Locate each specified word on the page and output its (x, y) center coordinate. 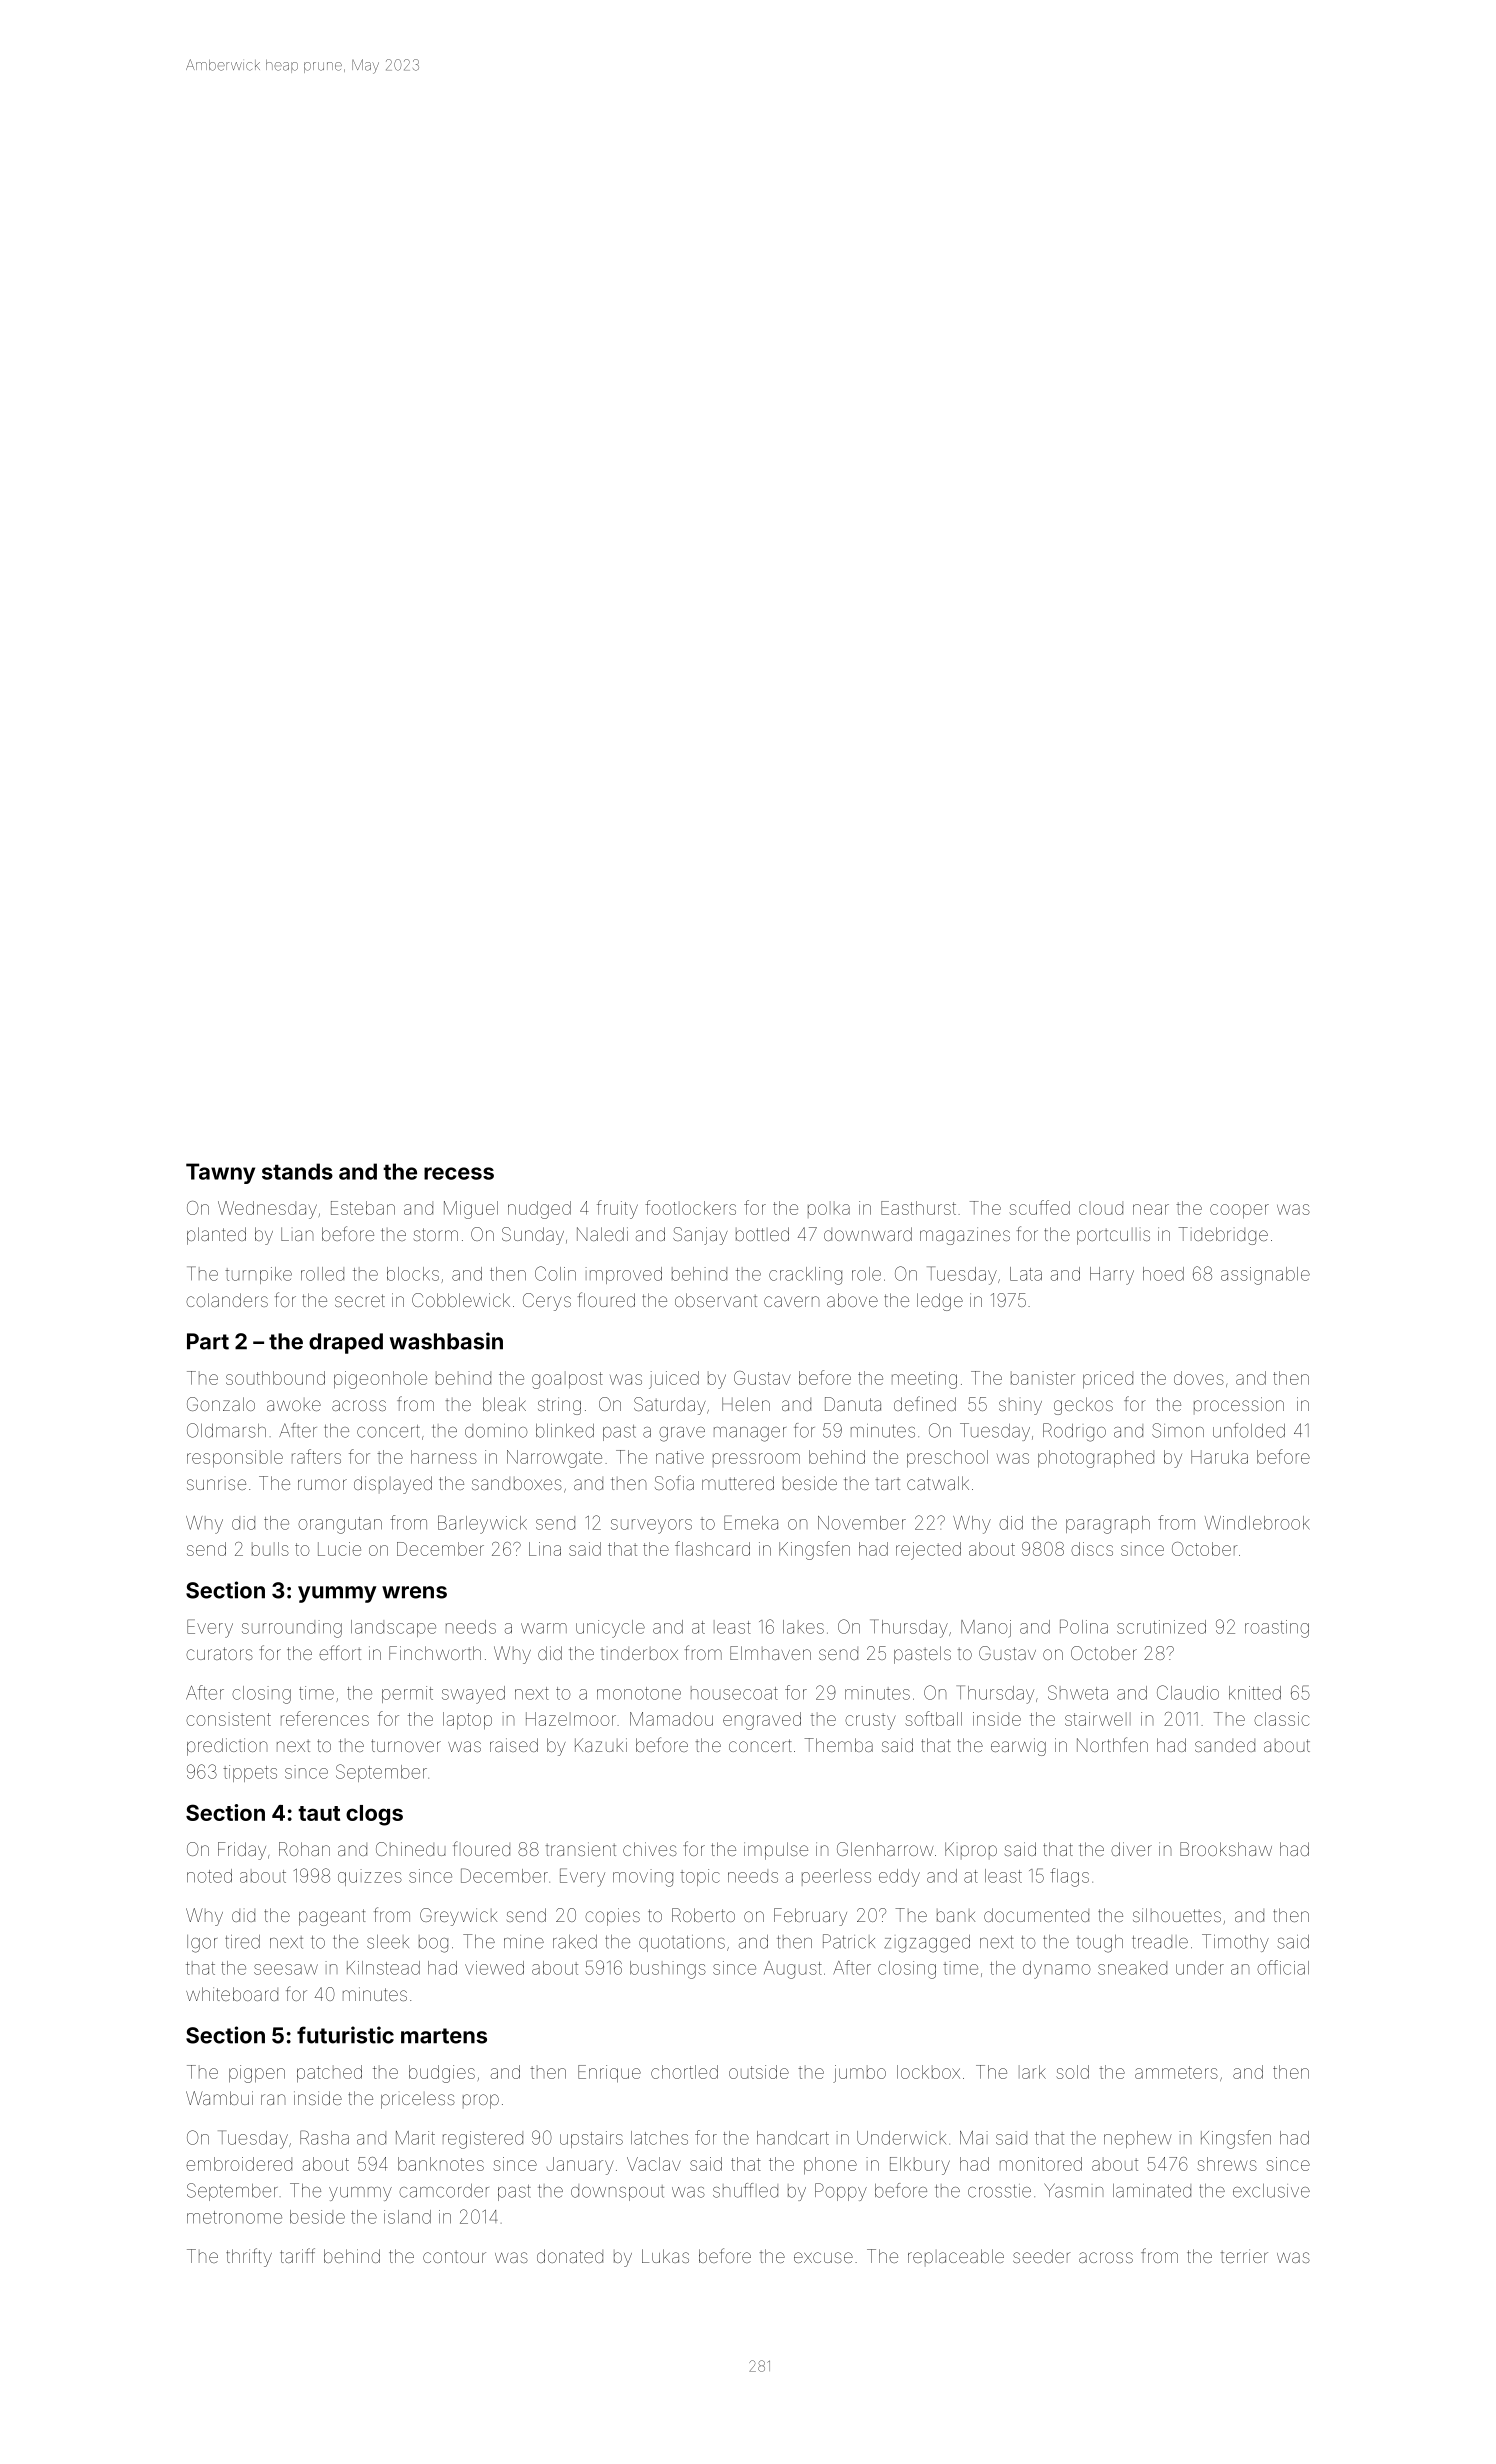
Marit (415, 2138)
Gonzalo (221, 1404)
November (862, 1523)
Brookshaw (1226, 1849)
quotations (682, 1943)
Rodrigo (1074, 1432)
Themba (839, 1745)
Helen (746, 1404)
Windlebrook (1257, 1523)
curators (219, 1653)
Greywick (458, 1917)
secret (360, 1300)
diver (1131, 1849)
